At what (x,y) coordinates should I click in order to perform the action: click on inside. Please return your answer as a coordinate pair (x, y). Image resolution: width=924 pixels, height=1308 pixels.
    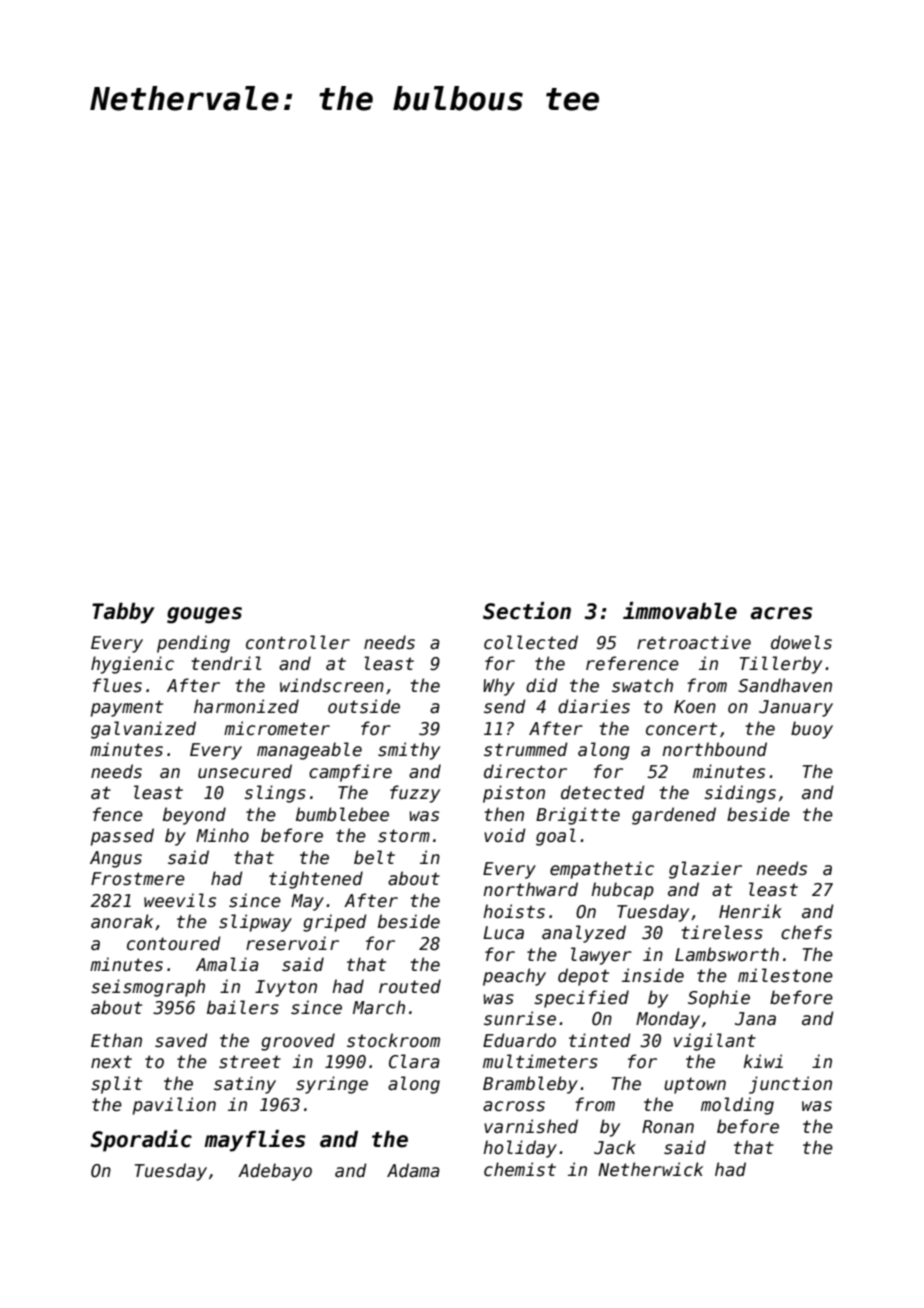
    Looking at the image, I should click on (653, 975).
